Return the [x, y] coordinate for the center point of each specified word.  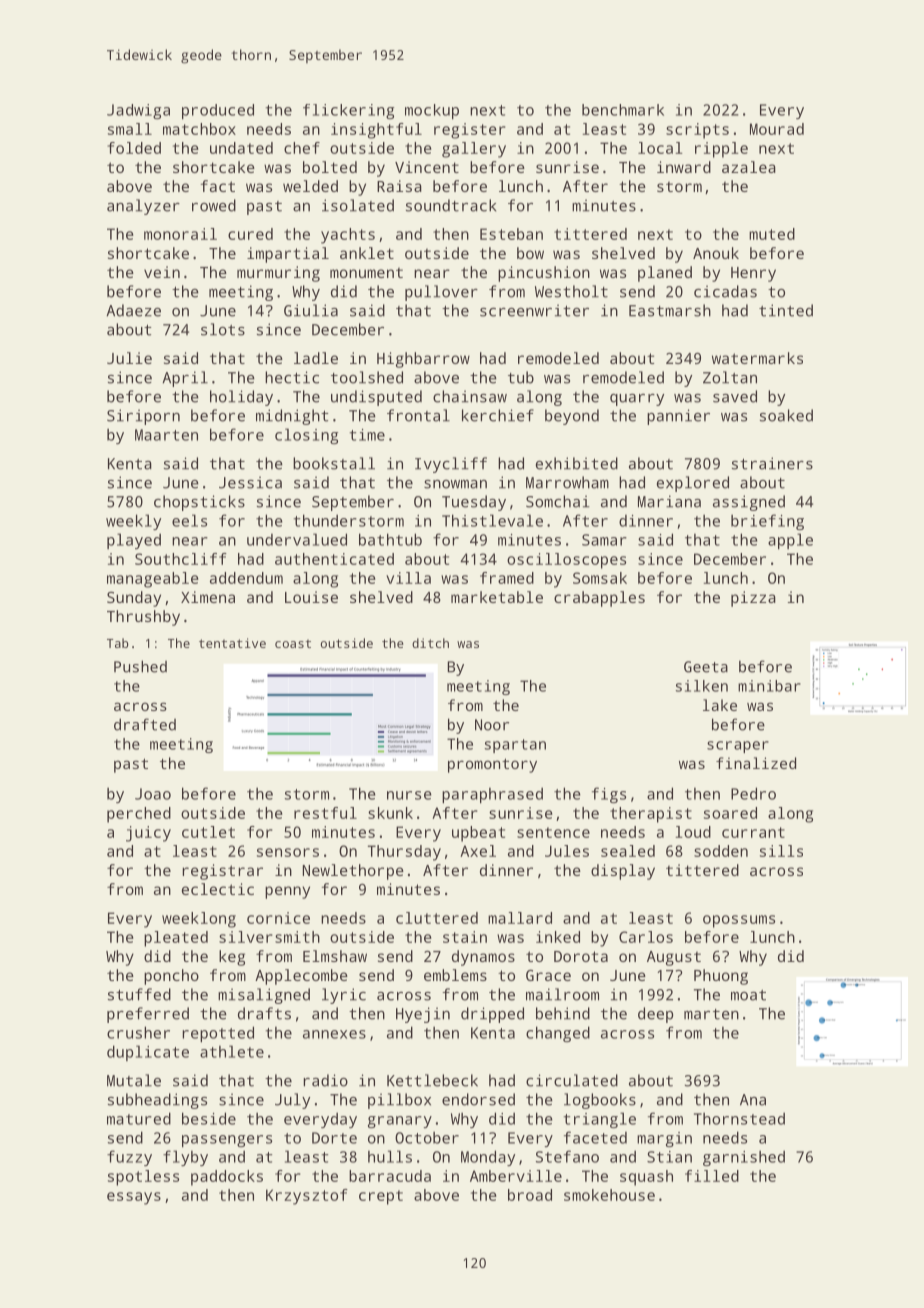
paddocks [227, 1178]
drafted [145, 724]
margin [664, 1139]
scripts [697, 131]
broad [530, 1195]
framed [507, 578]
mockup [432, 111]
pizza [753, 599]
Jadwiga [138, 111]
